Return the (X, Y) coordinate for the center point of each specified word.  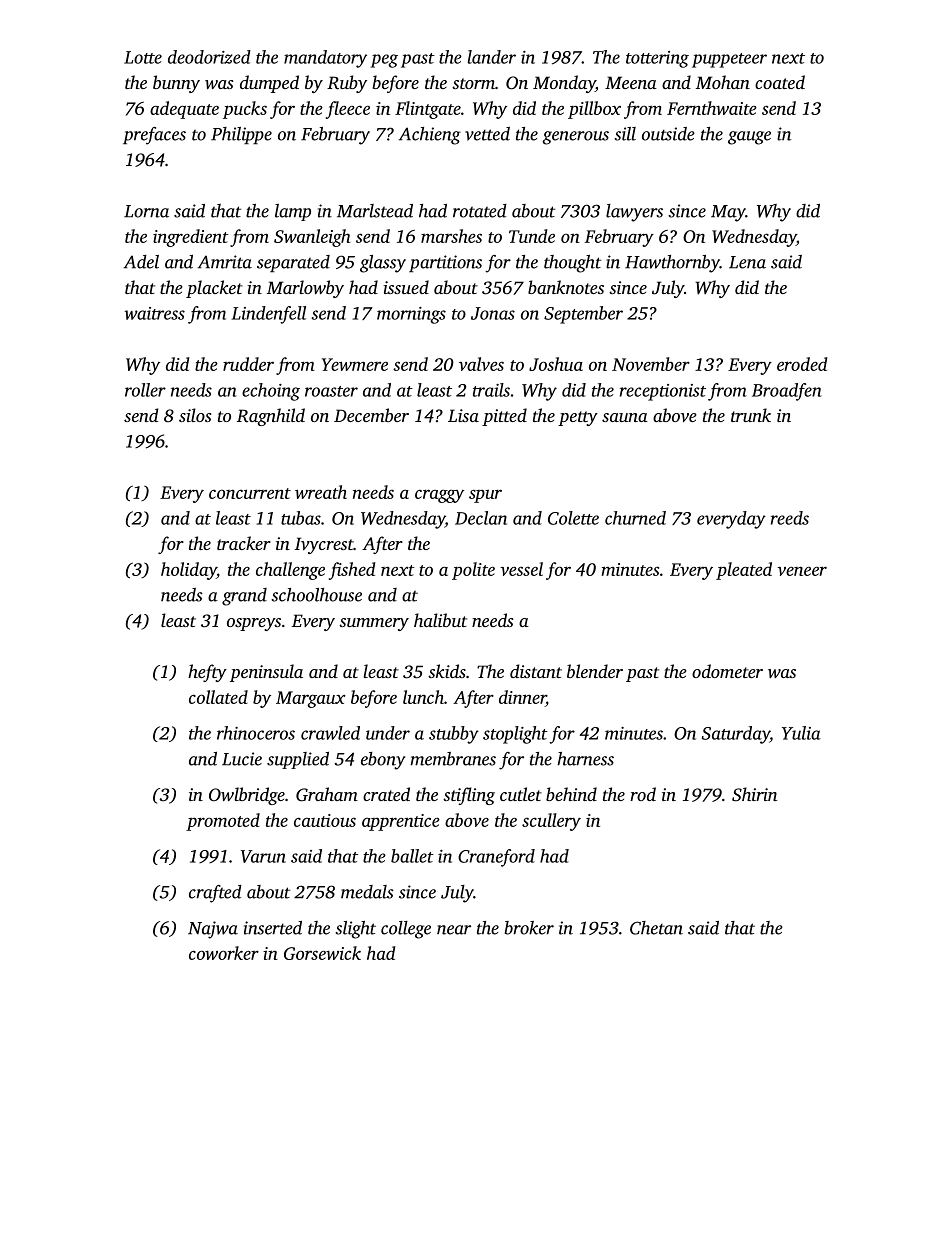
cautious (325, 820)
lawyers (634, 213)
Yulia (801, 733)
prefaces (154, 136)
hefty (207, 673)
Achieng (429, 136)
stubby (454, 735)
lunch (423, 697)
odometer (727, 671)
